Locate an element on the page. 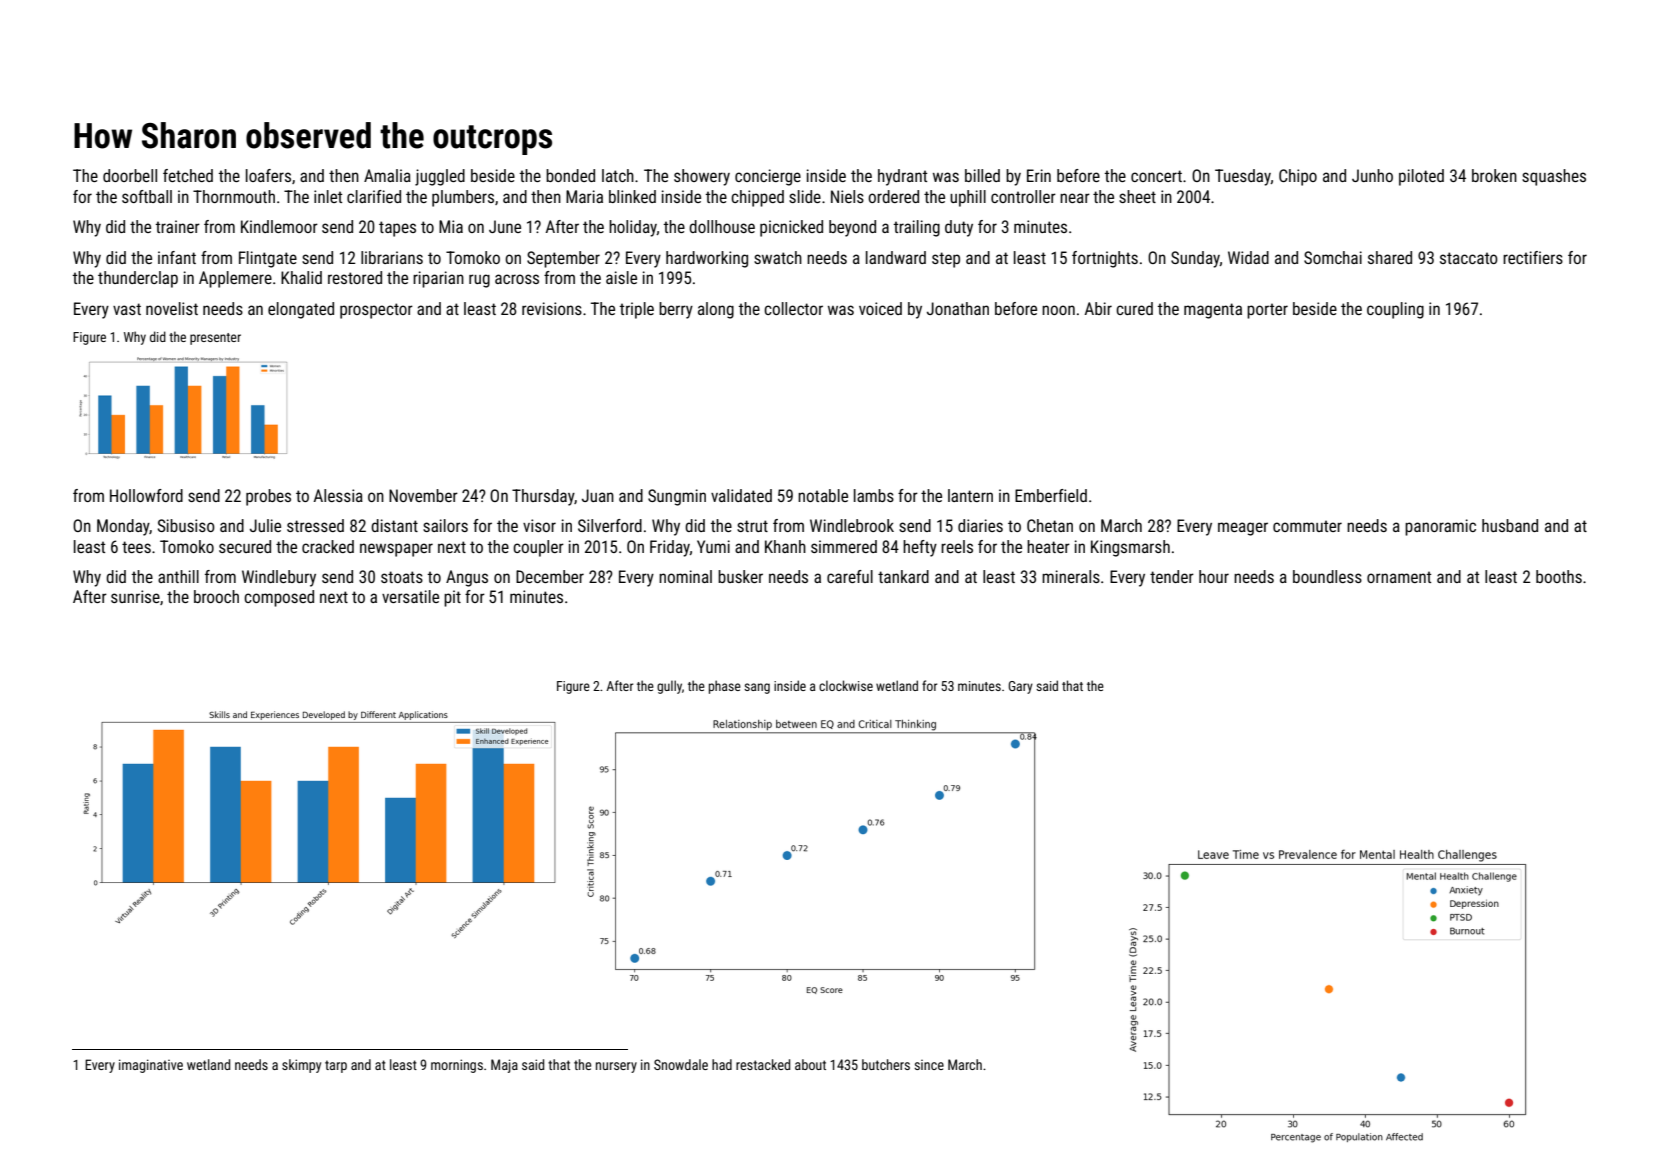 The image size is (1660, 1174). Gary is located at coordinates (1020, 687).
